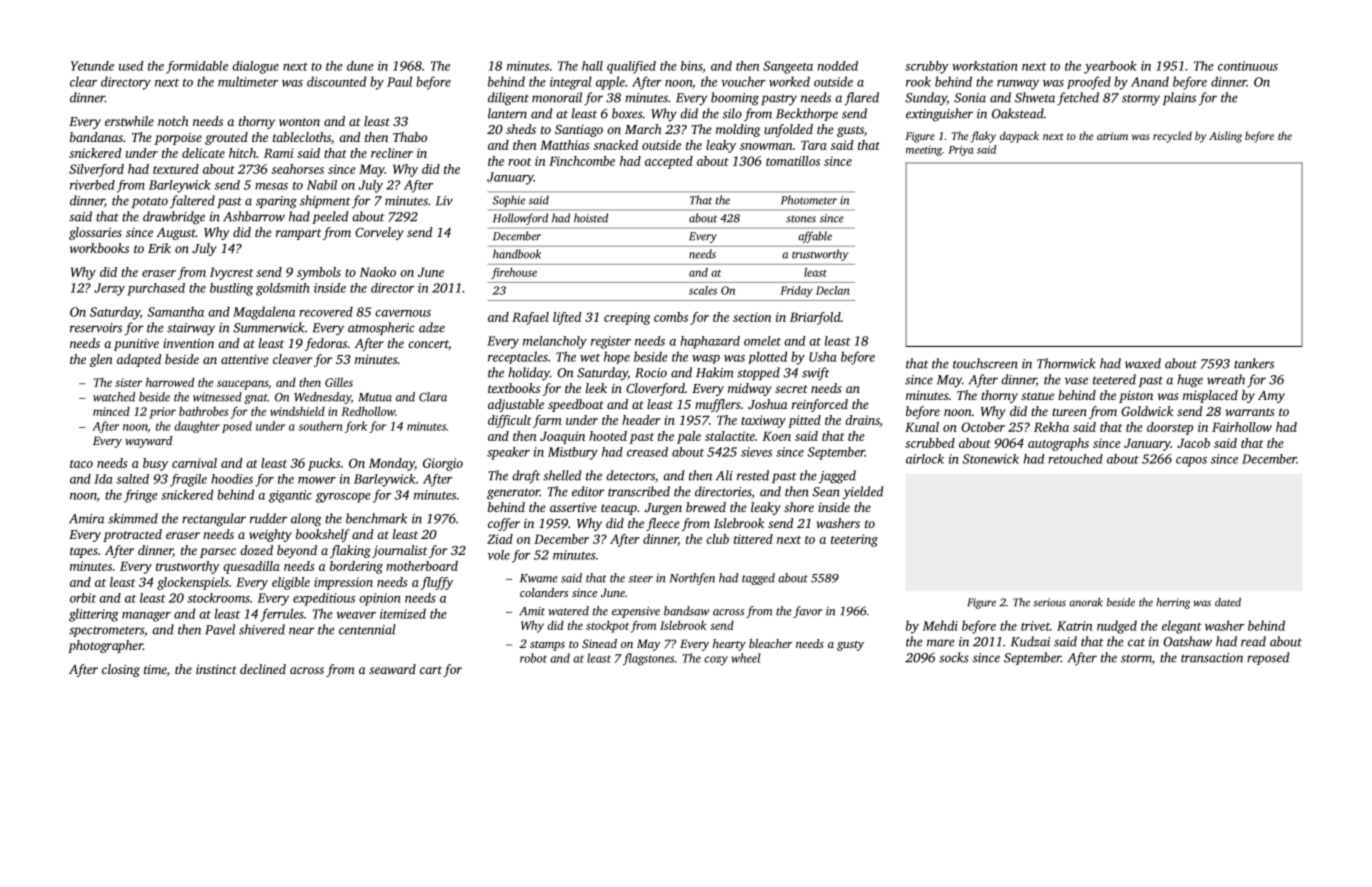 The image size is (1372, 887). What do you see at coordinates (1191, 462) in the screenshot?
I see `capos` at bounding box center [1191, 462].
